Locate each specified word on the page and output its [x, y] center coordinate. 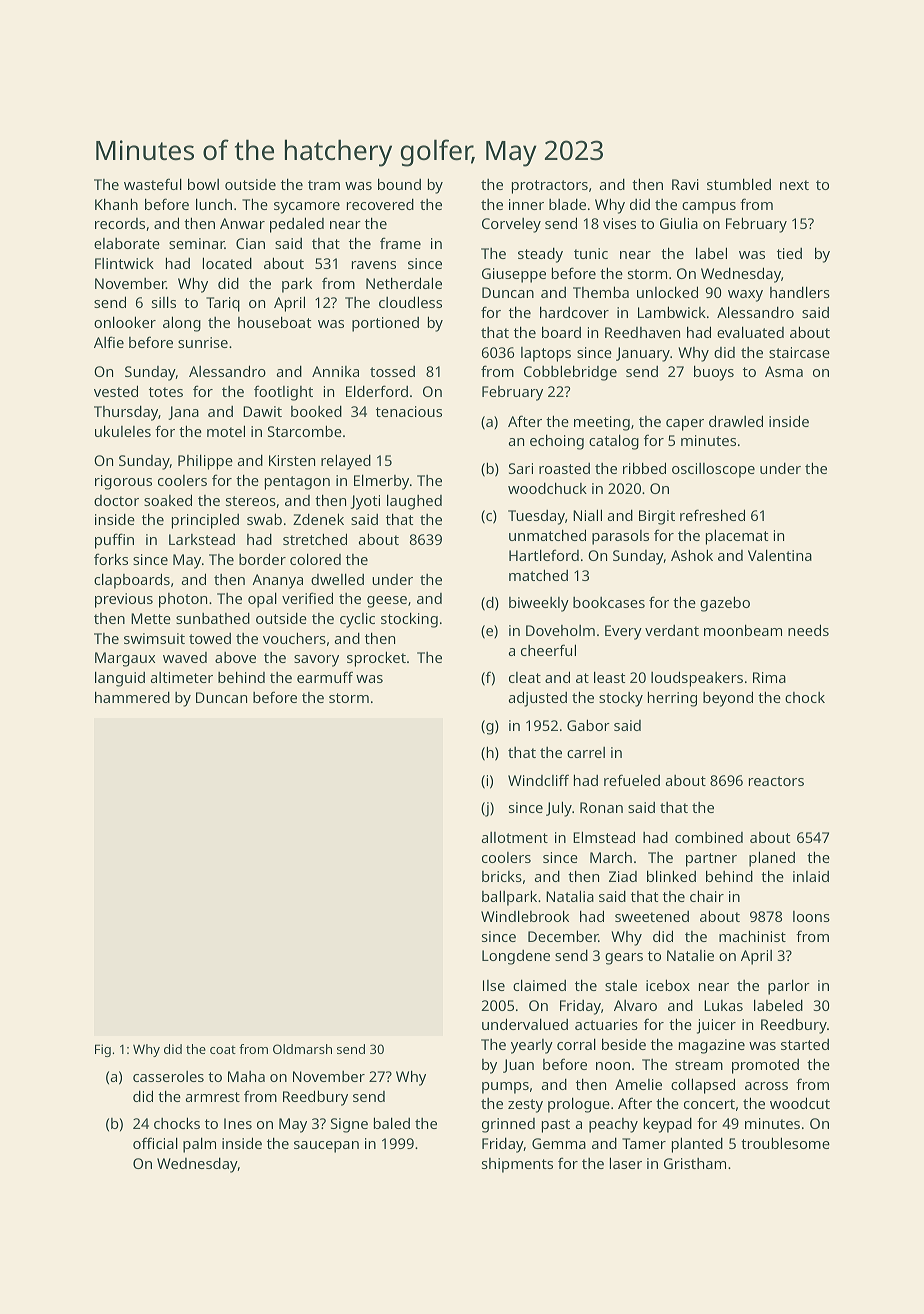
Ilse [494, 985]
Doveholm [560, 630]
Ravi [685, 184]
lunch [214, 204]
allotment [514, 837]
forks [111, 559]
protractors [550, 187]
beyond [728, 699]
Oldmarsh [302, 1049]
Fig [103, 1050]
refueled [632, 780]
